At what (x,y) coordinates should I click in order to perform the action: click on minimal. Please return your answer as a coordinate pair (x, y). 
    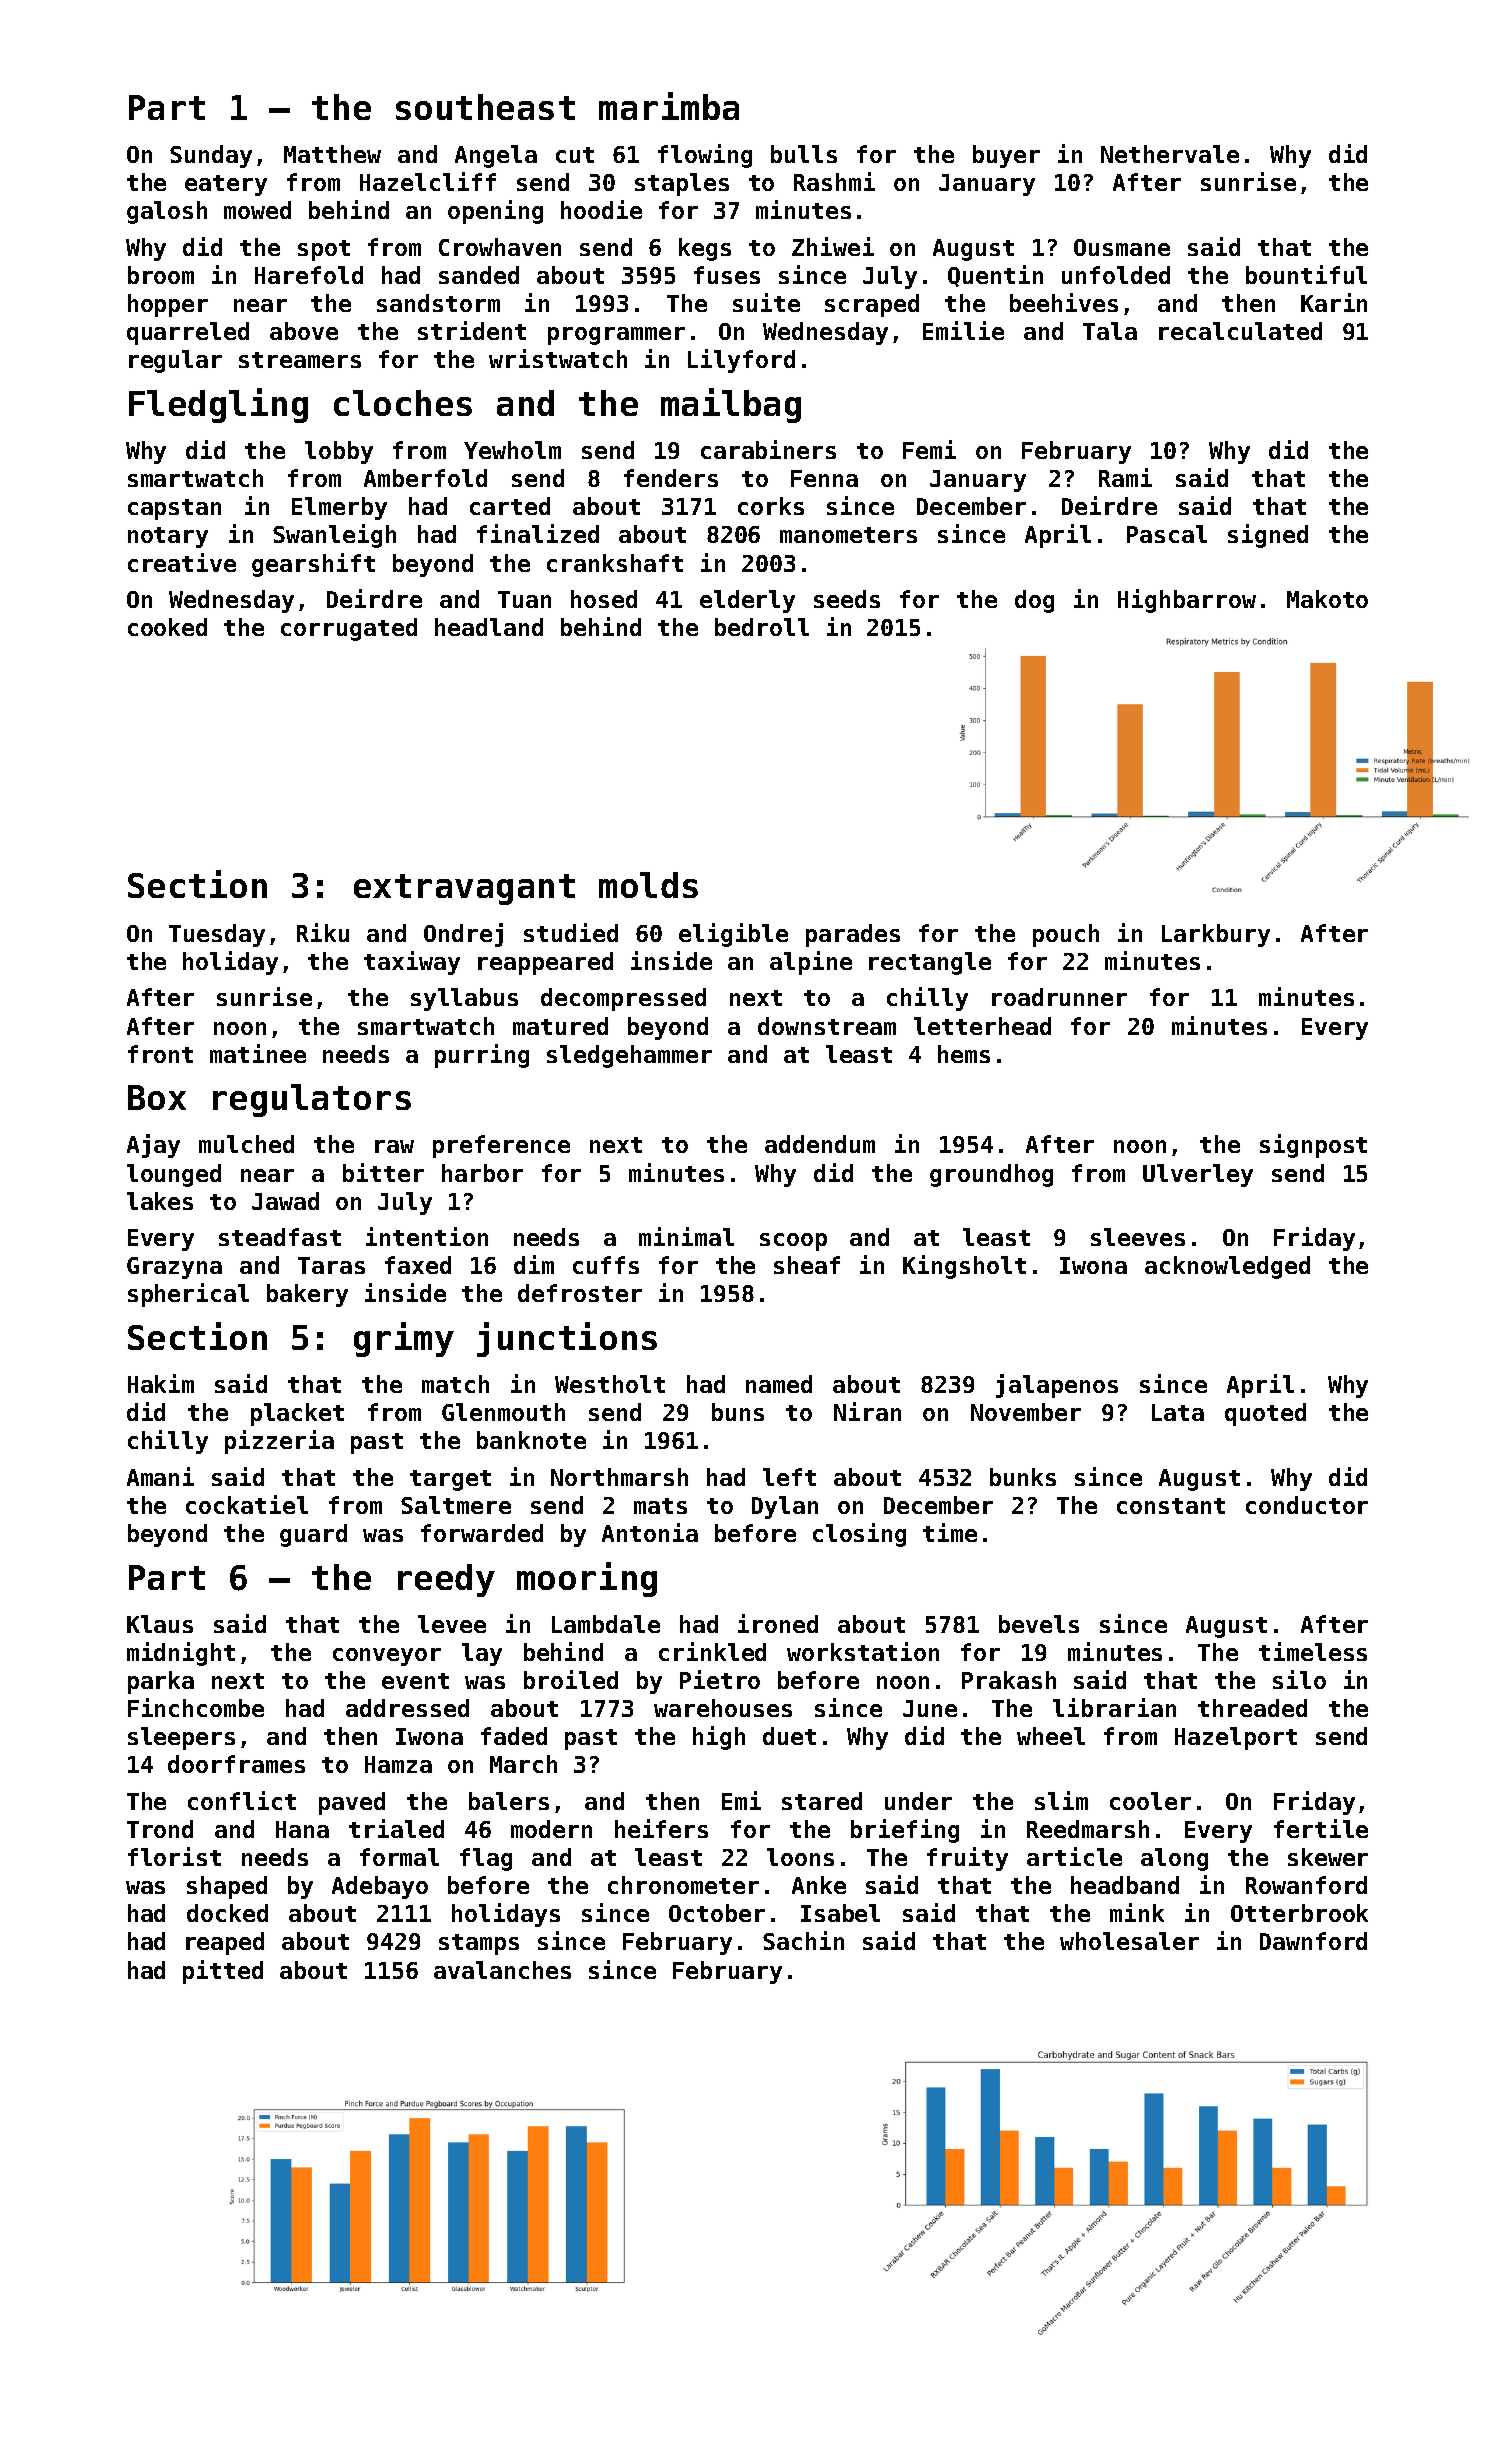
    Looking at the image, I should click on (686, 1236).
